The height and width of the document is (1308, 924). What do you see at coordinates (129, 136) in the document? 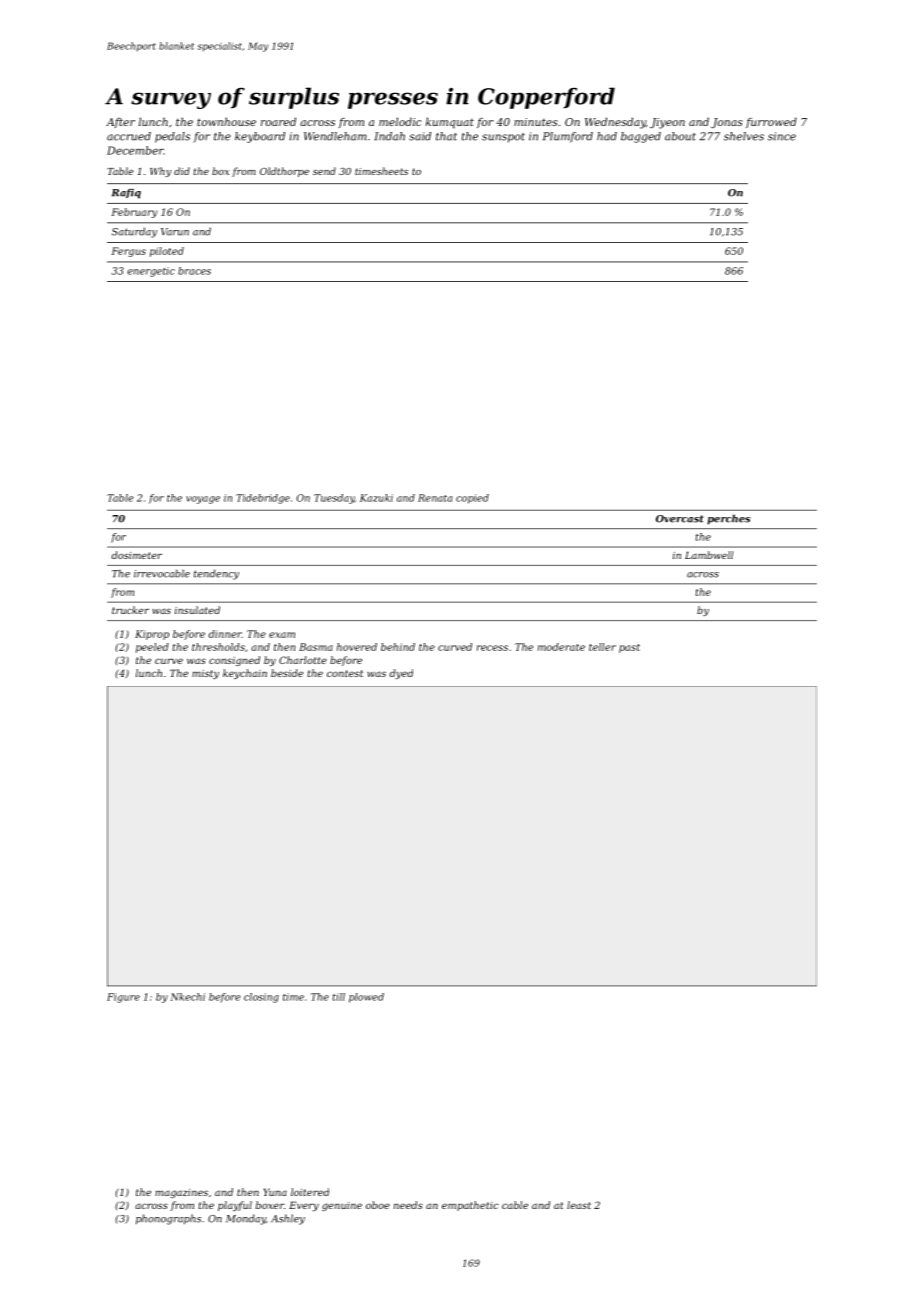
I see `accrued` at bounding box center [129, 136].
